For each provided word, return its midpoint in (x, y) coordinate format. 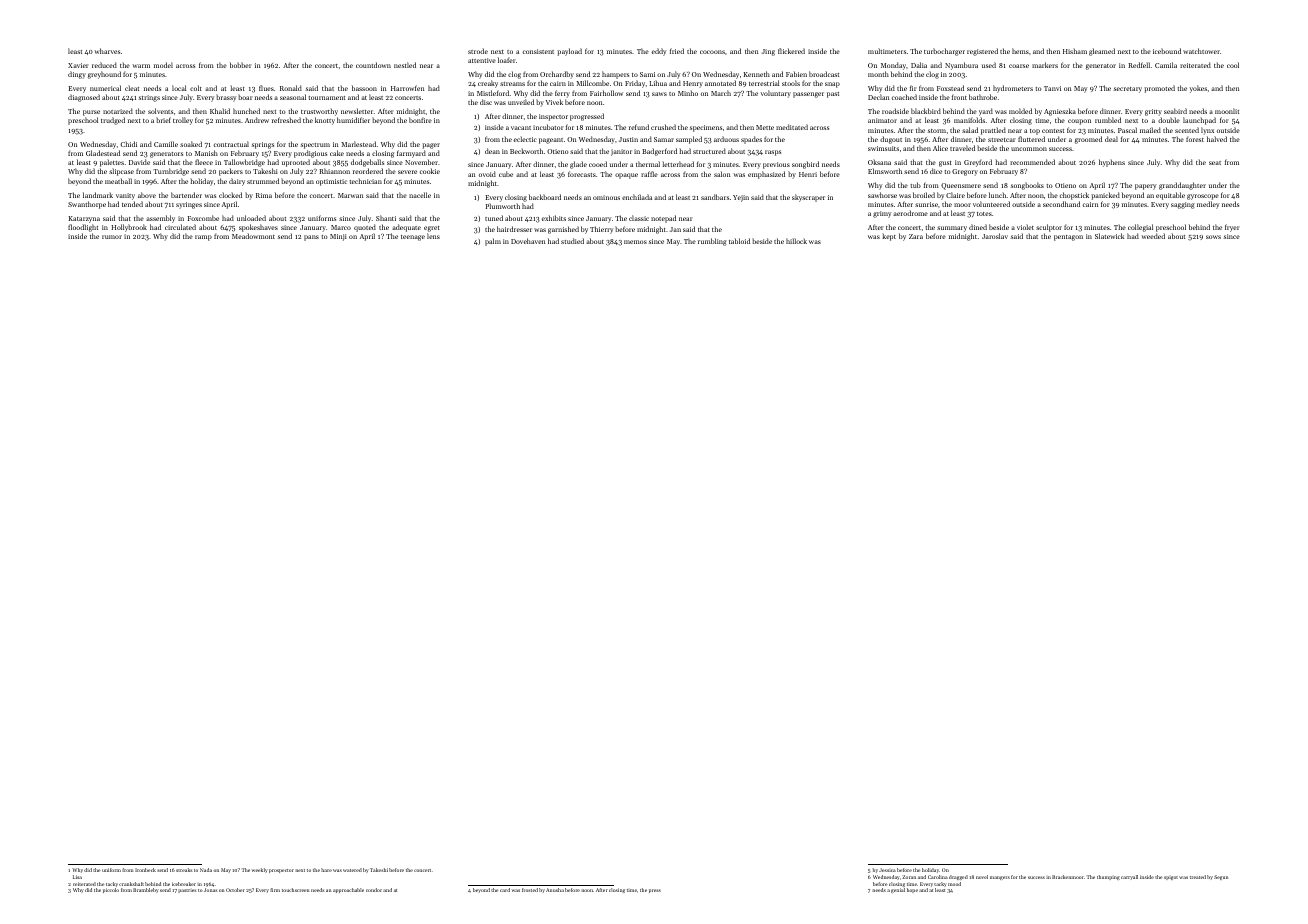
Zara (916, 236)
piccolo (111, 890)
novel (982, 877)
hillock (796, 241)
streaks (184, 870)
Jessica (887, 870)
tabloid (739, 241)
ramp (203, 238)
